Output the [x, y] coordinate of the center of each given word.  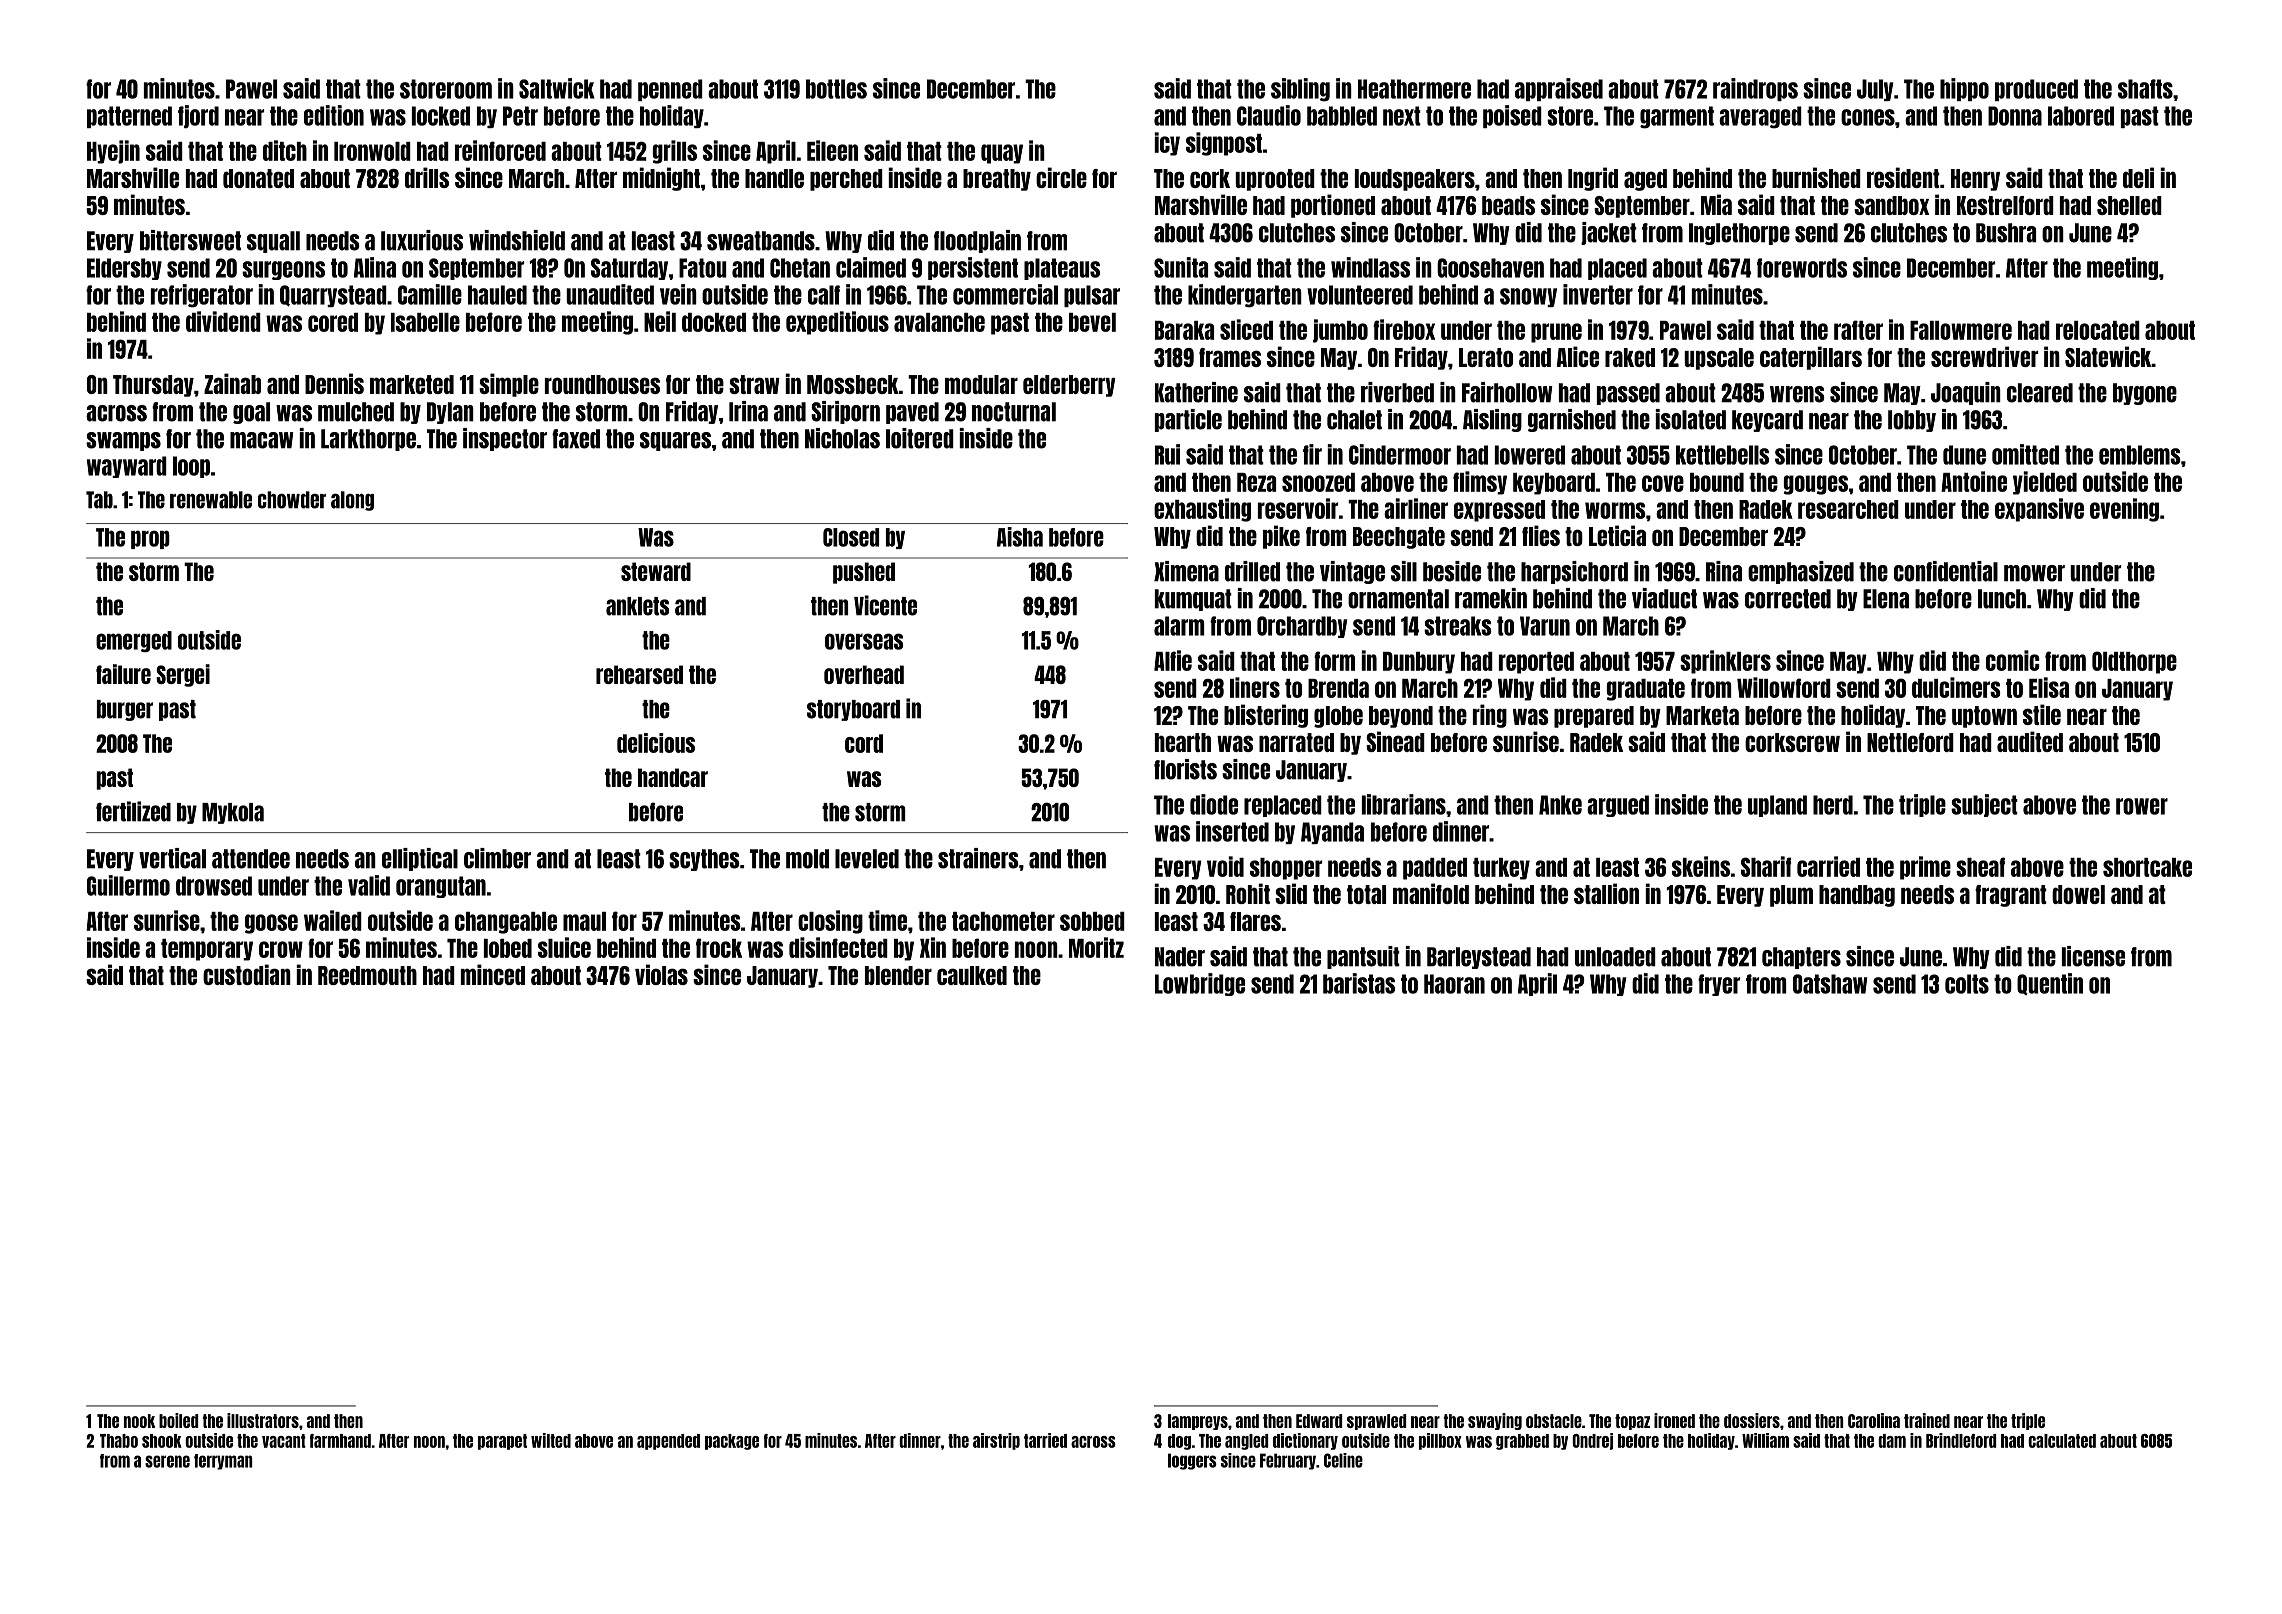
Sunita [1181, 267]
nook [139, 1421]
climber [497, 858]
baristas [1359, 983]
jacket [1609, 233]
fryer [1719, 985]
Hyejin [113, 152]
